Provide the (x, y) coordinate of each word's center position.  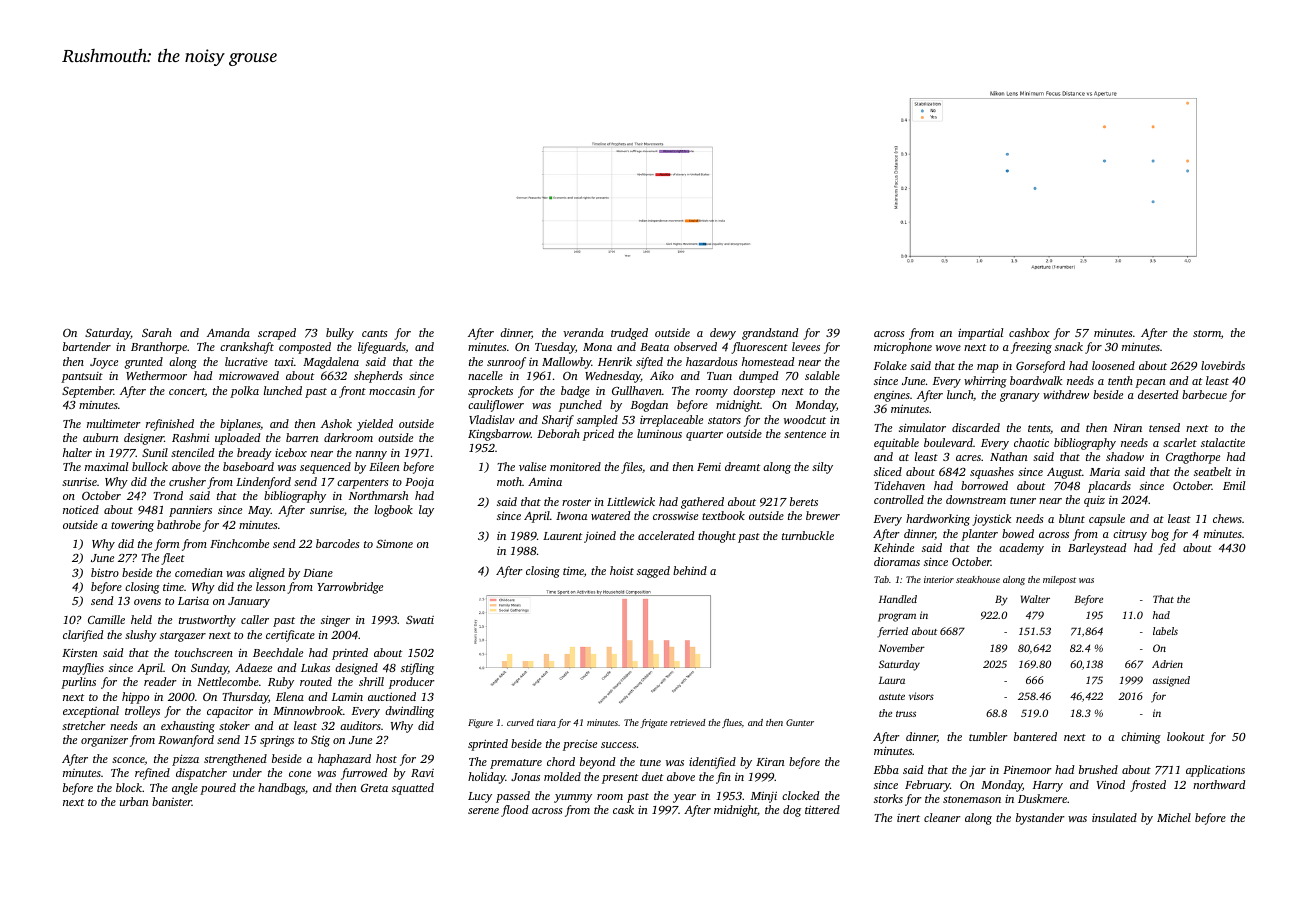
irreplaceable (671, 421)
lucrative (246, 361)
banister (172, 801)
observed (695, 346)
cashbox (1029, 332)
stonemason (972, 799)
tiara (546, 722)
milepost (1059, 580)
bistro (105, 572)
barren (302, 437)
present (620, 779)
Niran (1127, 427)
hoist (622, 570)
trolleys (142, 712)
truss (906, 714)
